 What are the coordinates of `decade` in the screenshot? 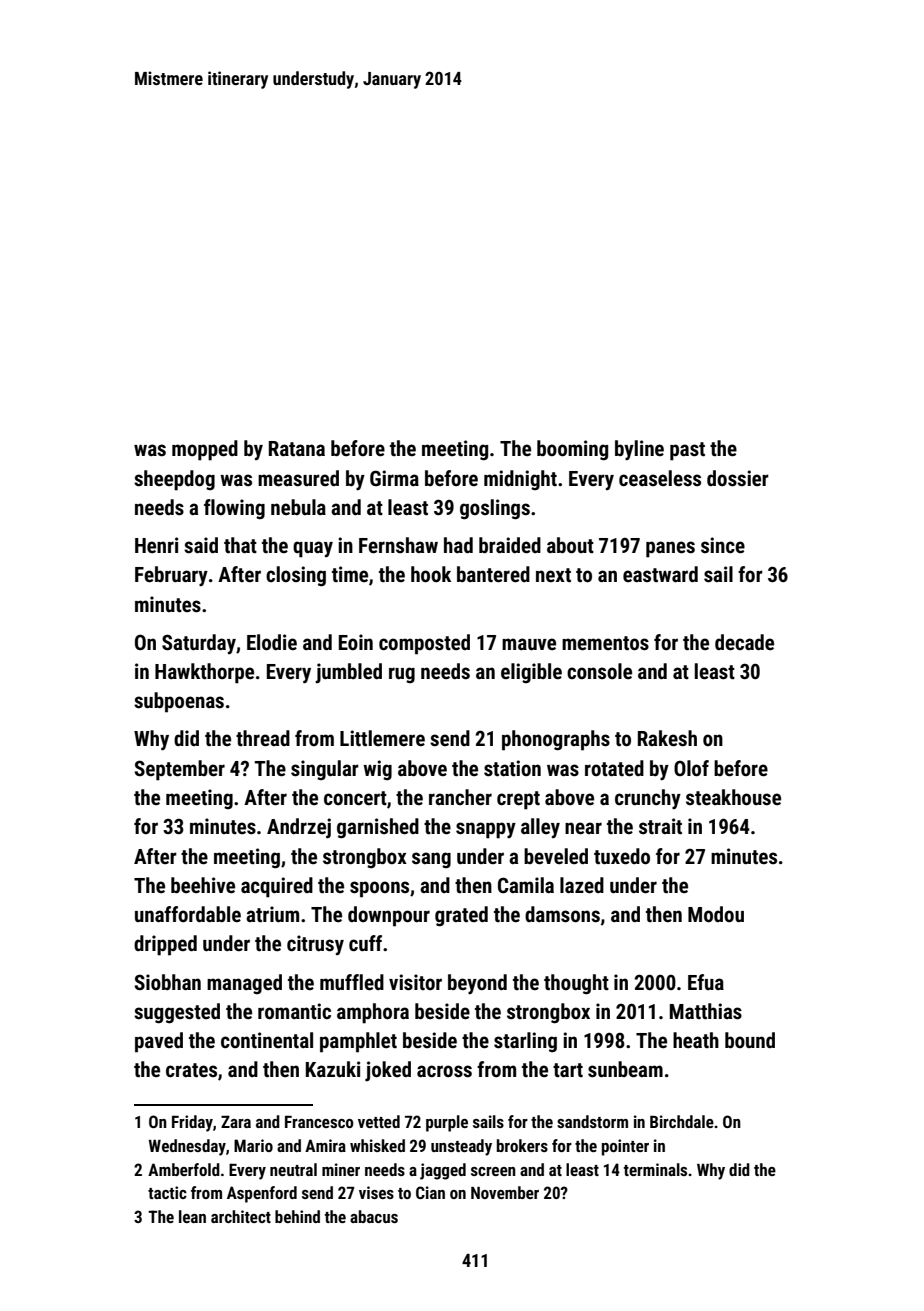 It's located at (744, 642).
